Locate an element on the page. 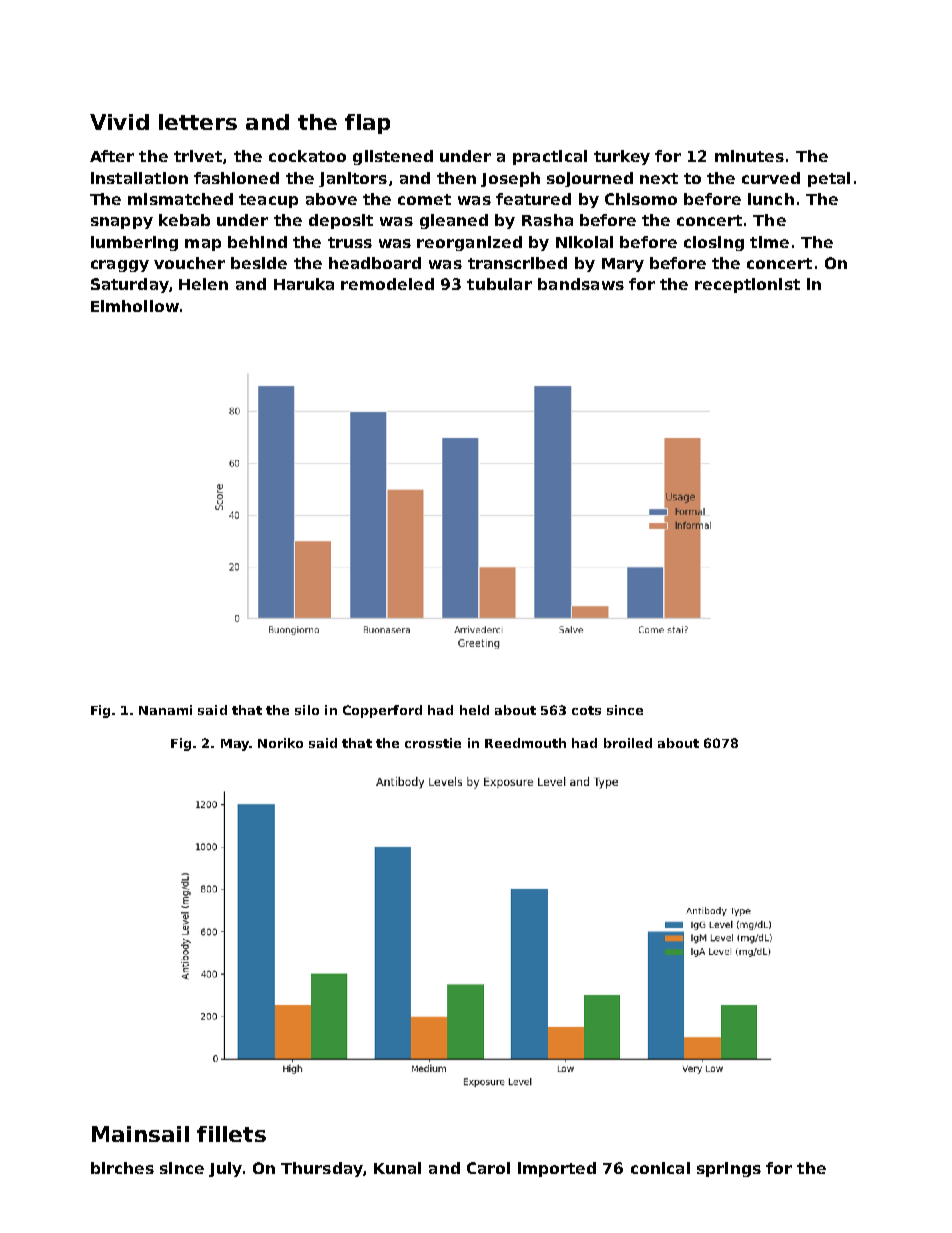 The height and width of the image is (1233, 952). broiled is located at coordinates (628, 743).
